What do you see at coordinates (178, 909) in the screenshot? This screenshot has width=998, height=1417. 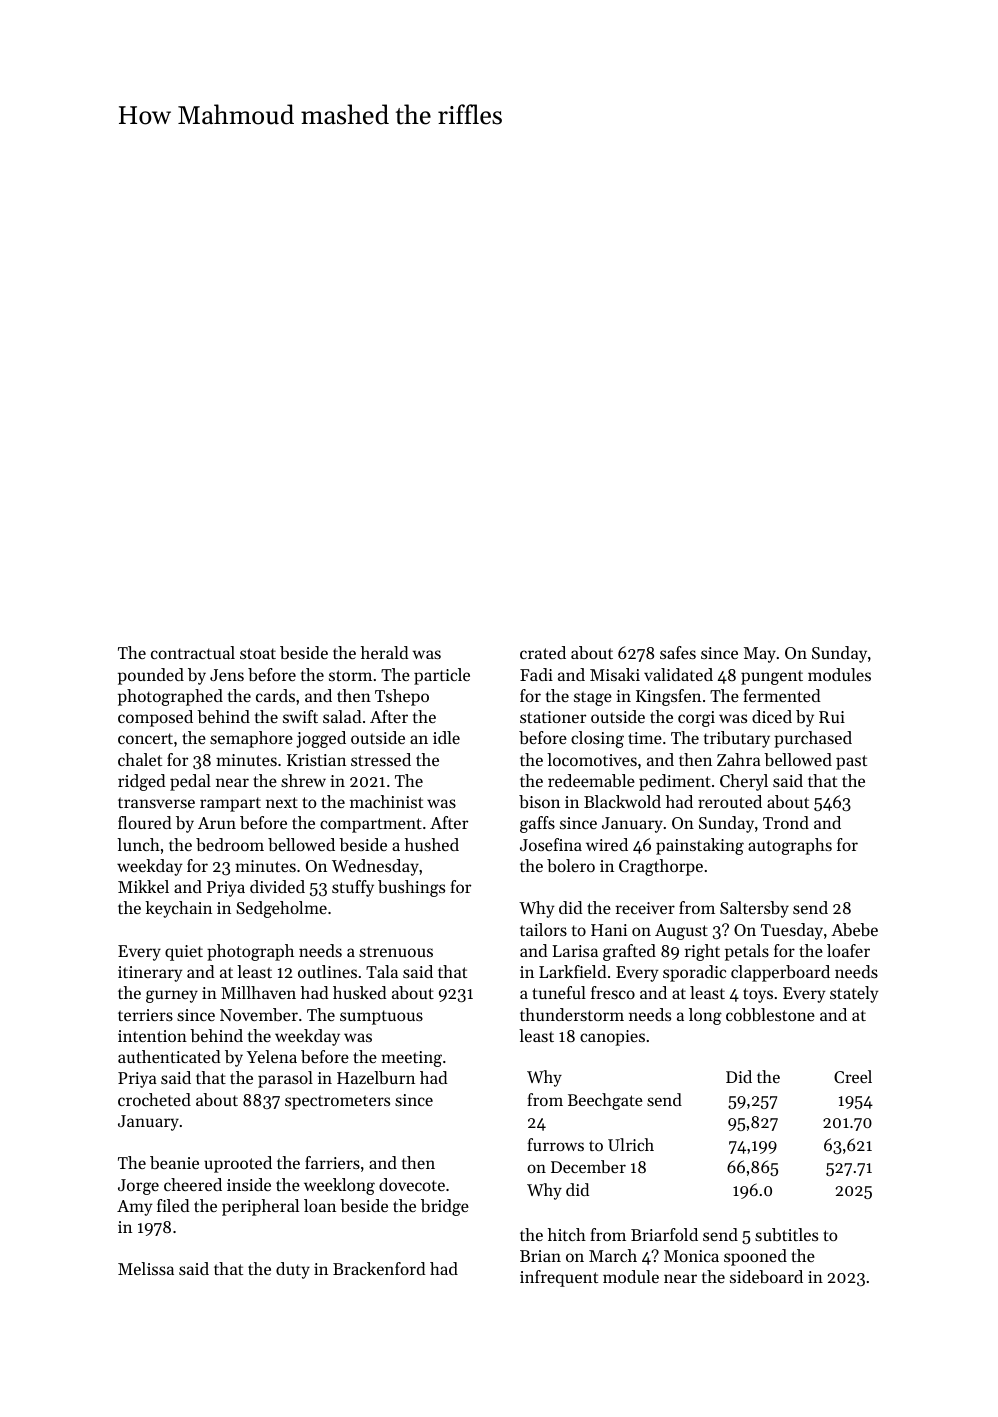 I see `keychain` at bounding box center [178, 909].
